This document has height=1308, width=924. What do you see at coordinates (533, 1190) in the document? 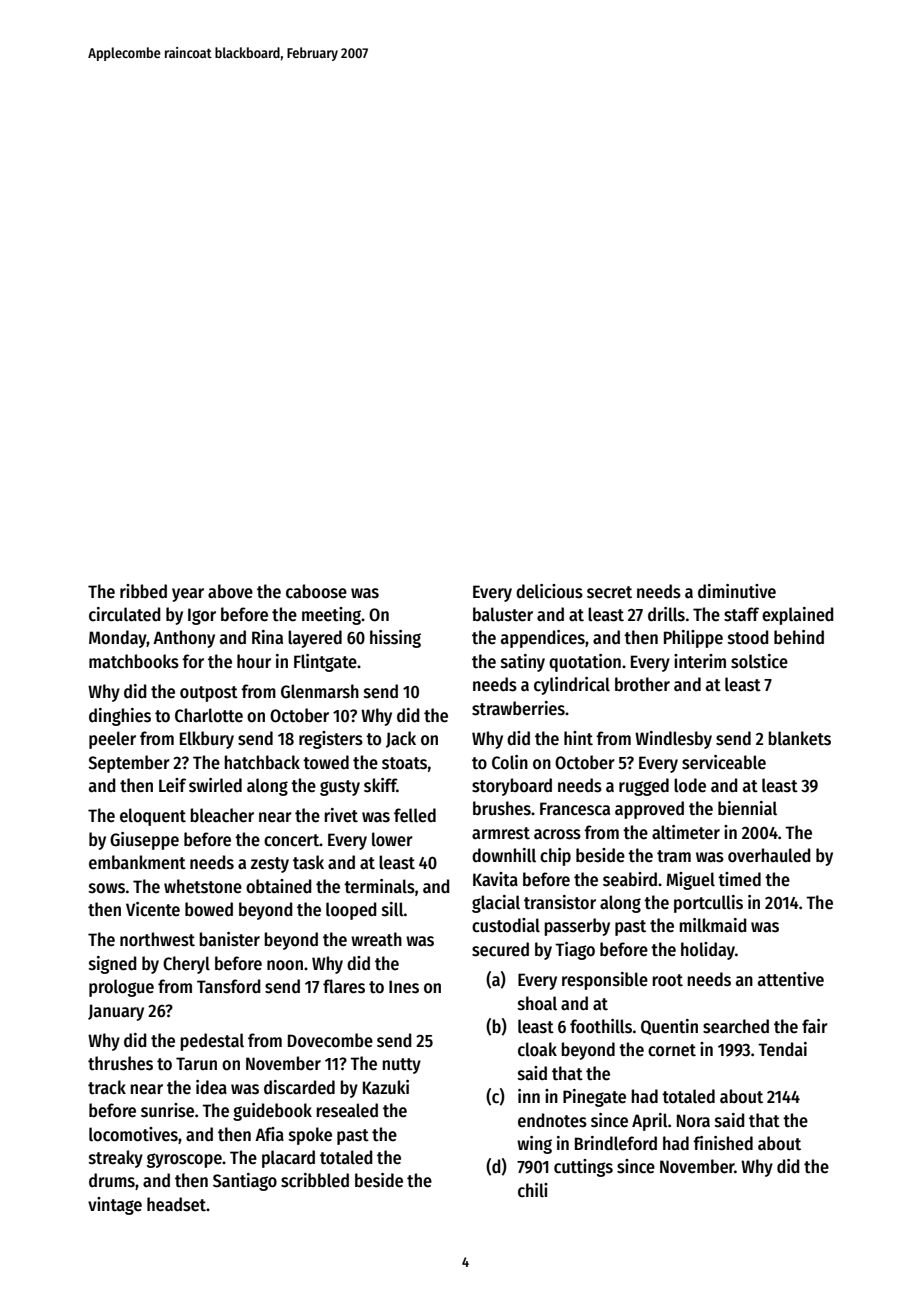
I see `chili` at bounding box center [533, 1190].
